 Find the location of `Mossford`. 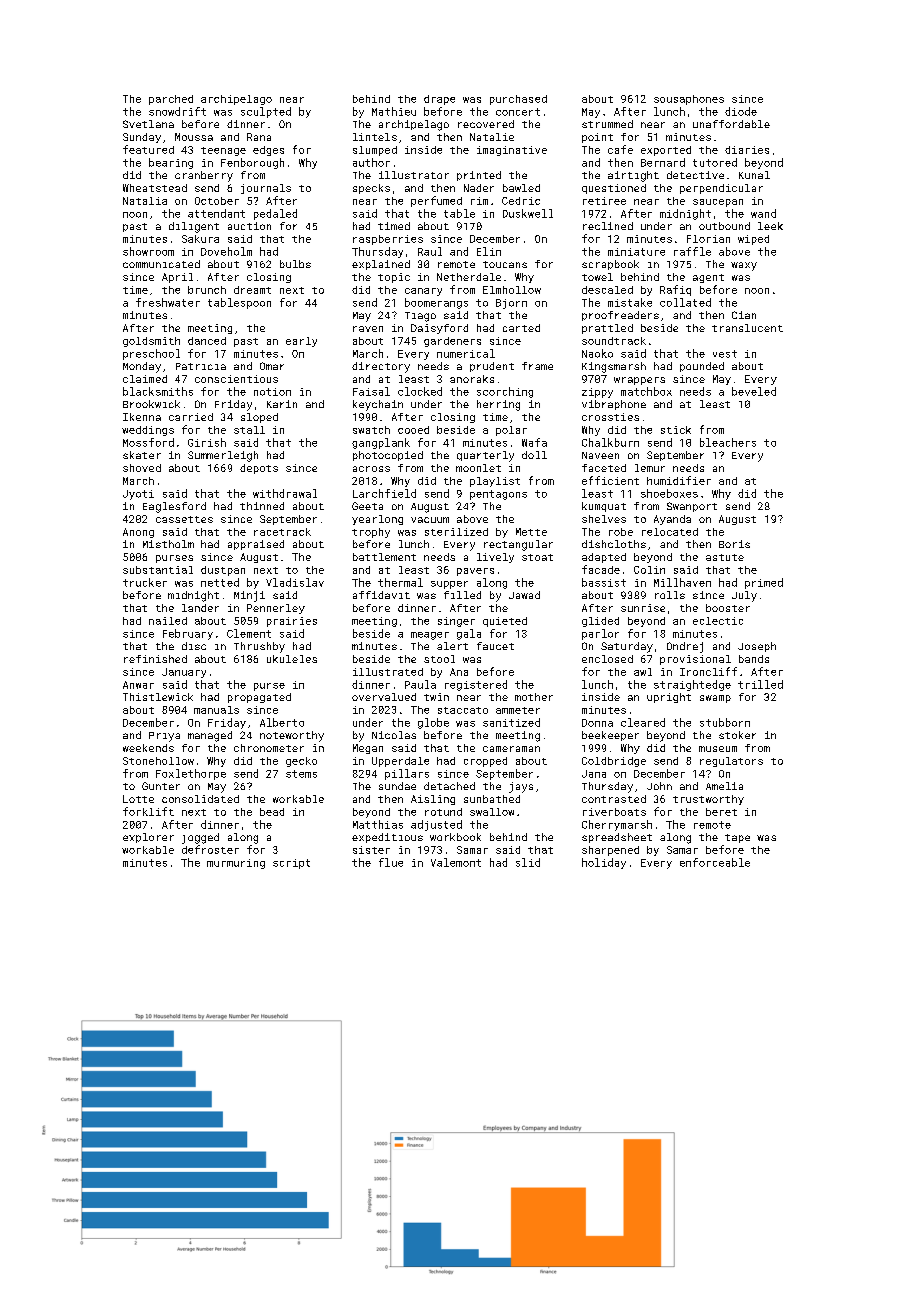

Mossford is located at coordinates (148, 442).
